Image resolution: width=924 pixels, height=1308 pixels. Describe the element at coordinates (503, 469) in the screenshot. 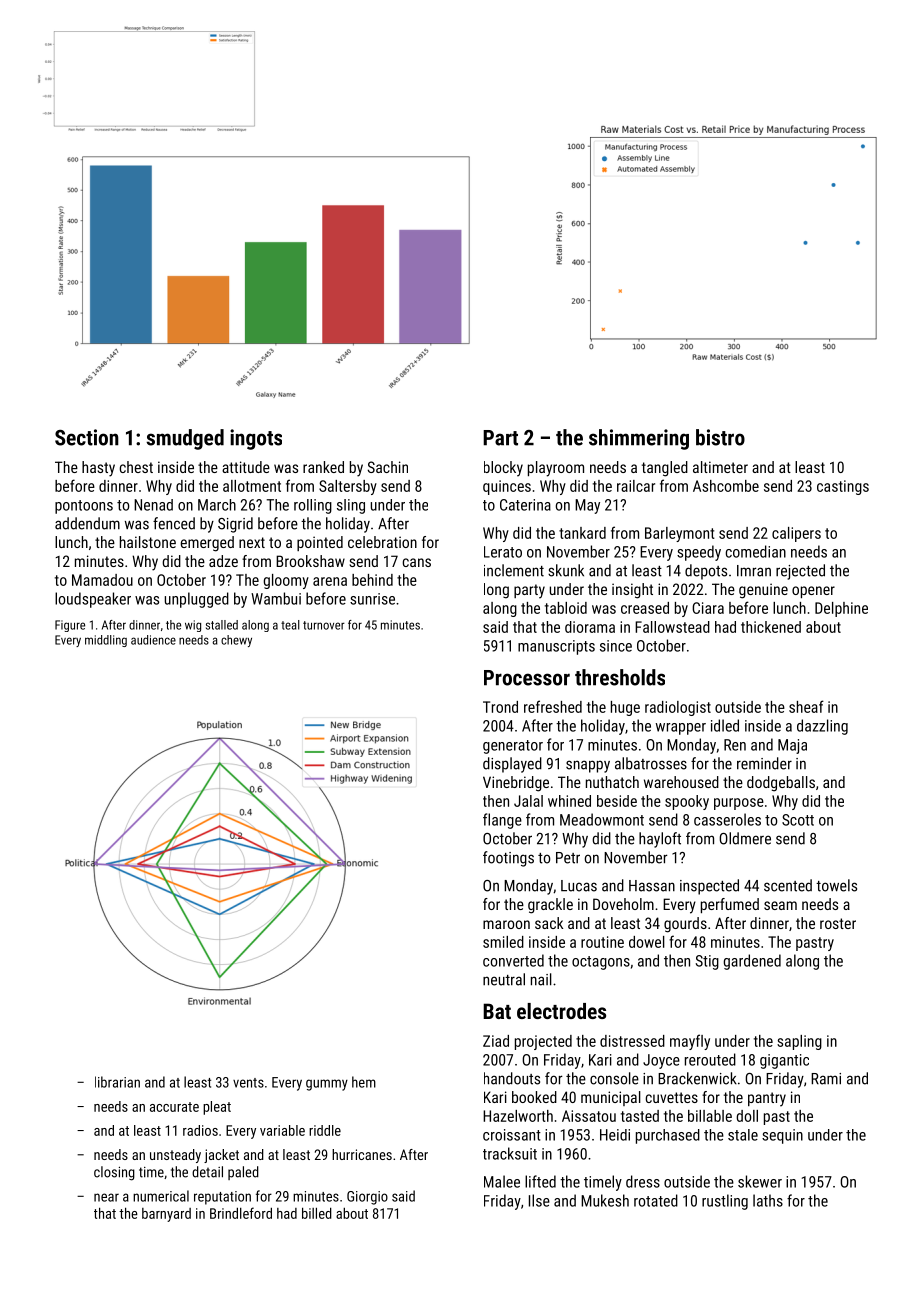

I see `blocky` at that location.
